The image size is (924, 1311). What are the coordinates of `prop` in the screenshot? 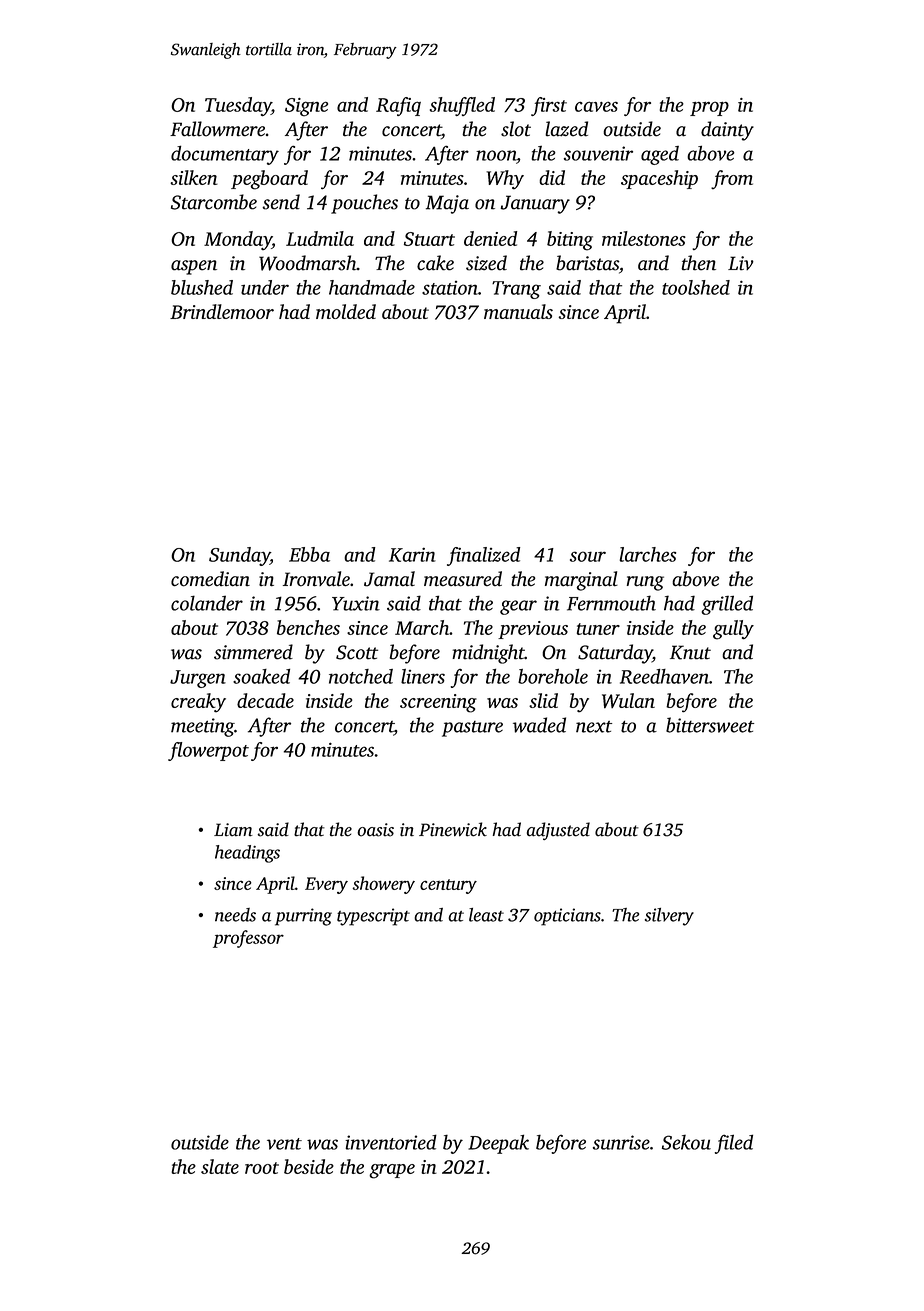 It's located at (709, 108).
